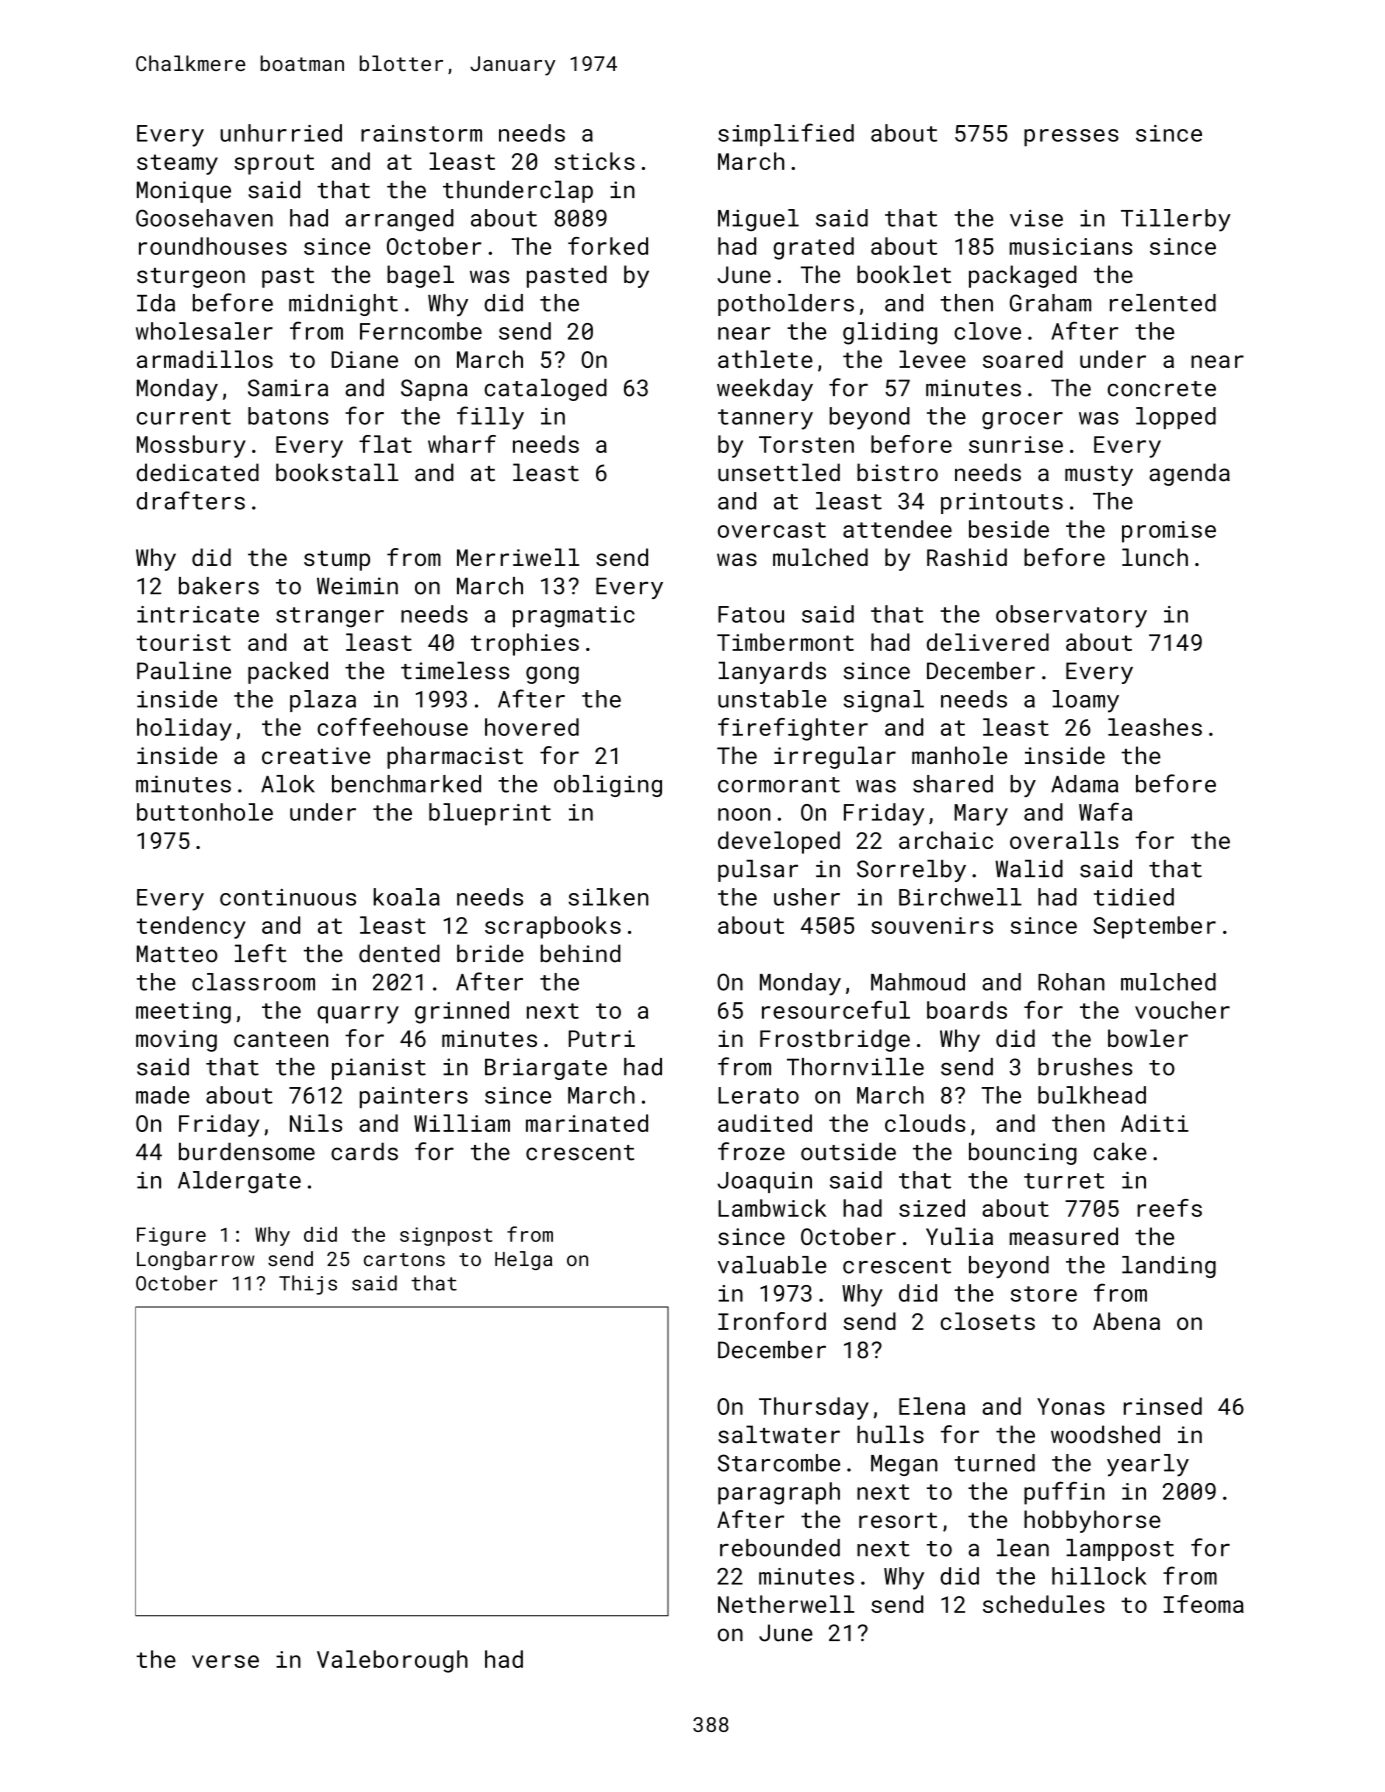 This document has width=1385, height=1792. I want to click on stranger, so click(330, 617).
